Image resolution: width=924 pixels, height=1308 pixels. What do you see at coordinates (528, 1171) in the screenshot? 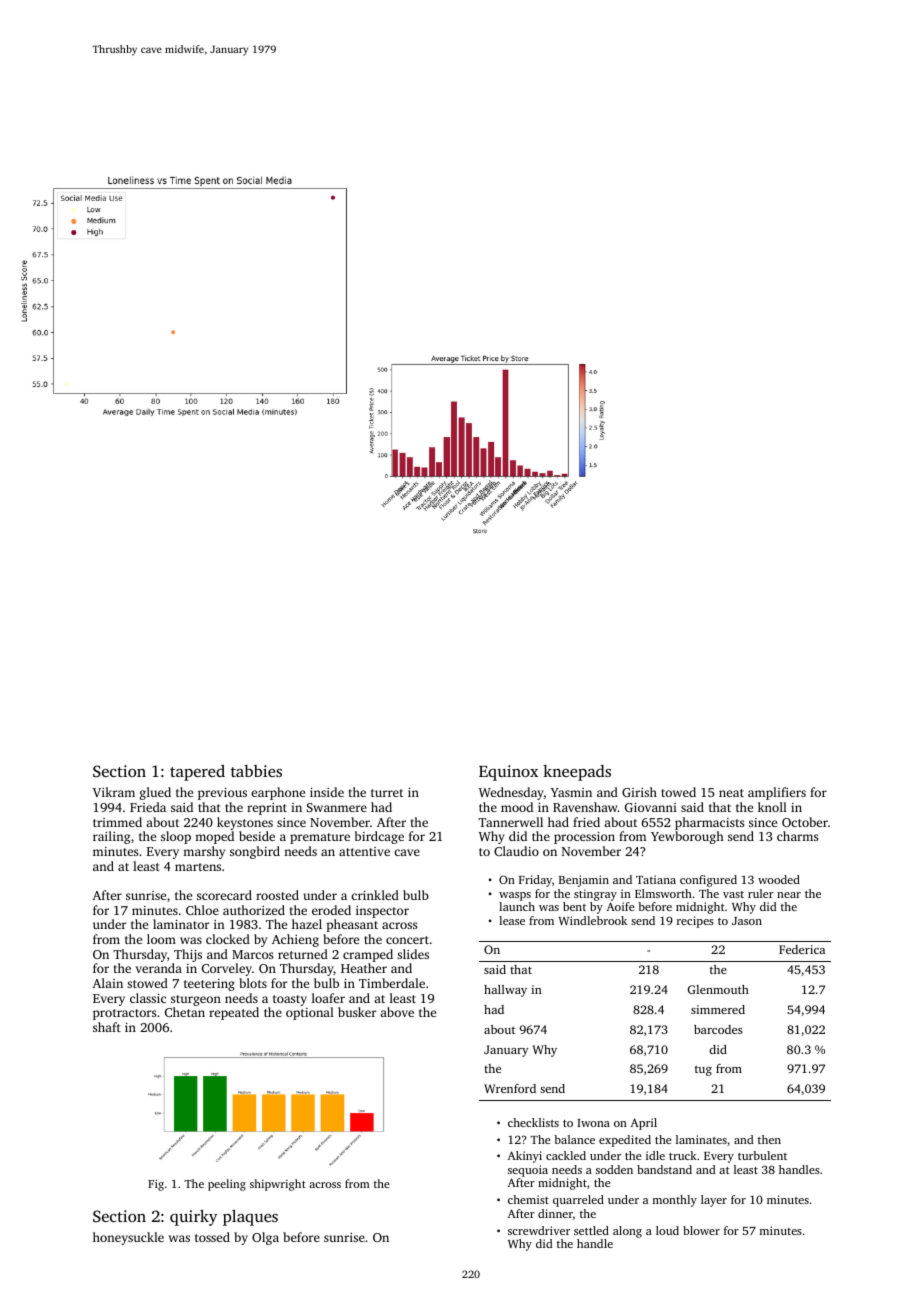
I see `sequoia` at bounding box center [528, 1171].
